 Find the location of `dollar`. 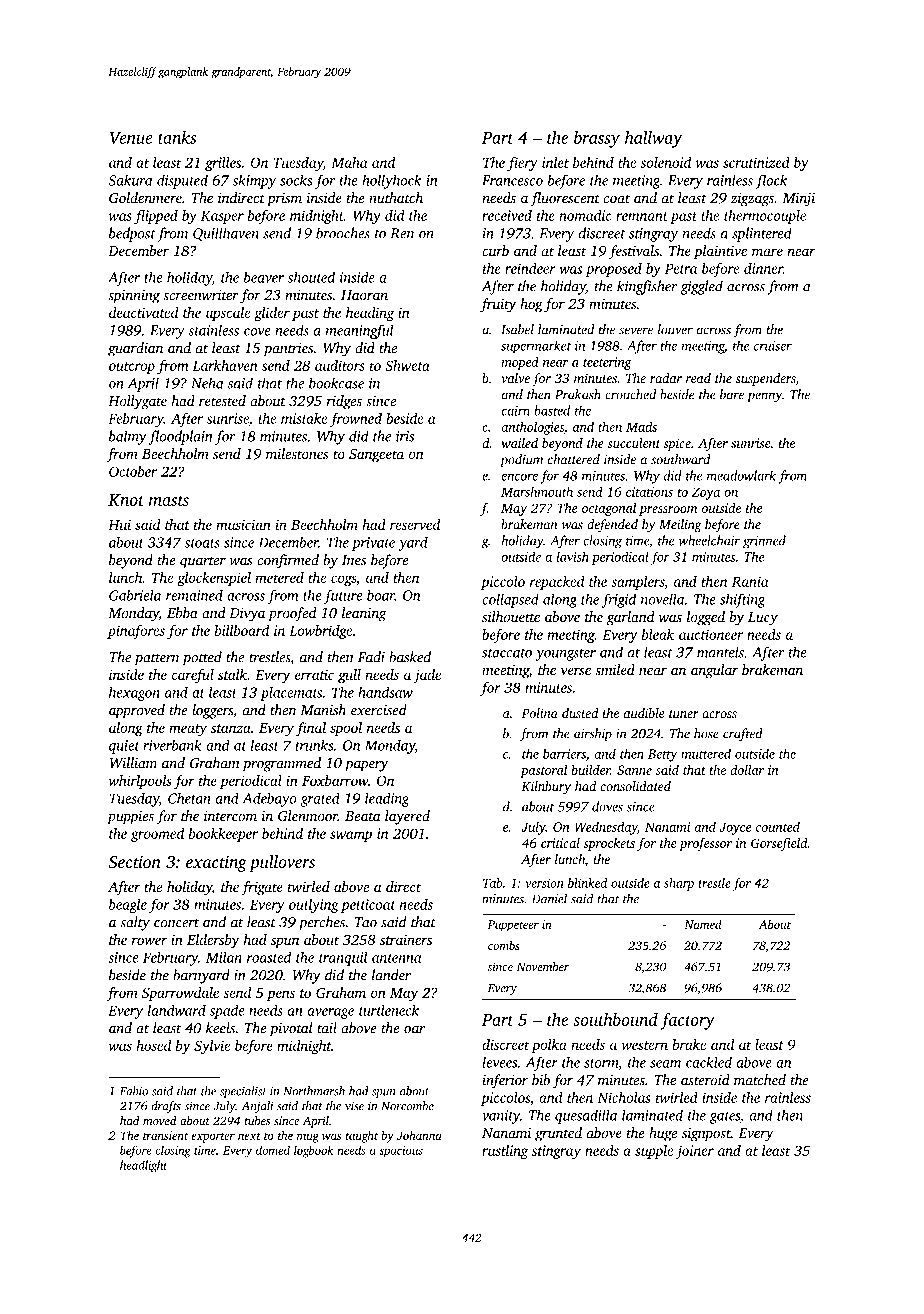

dollar is located at coordinates (747, 770).
